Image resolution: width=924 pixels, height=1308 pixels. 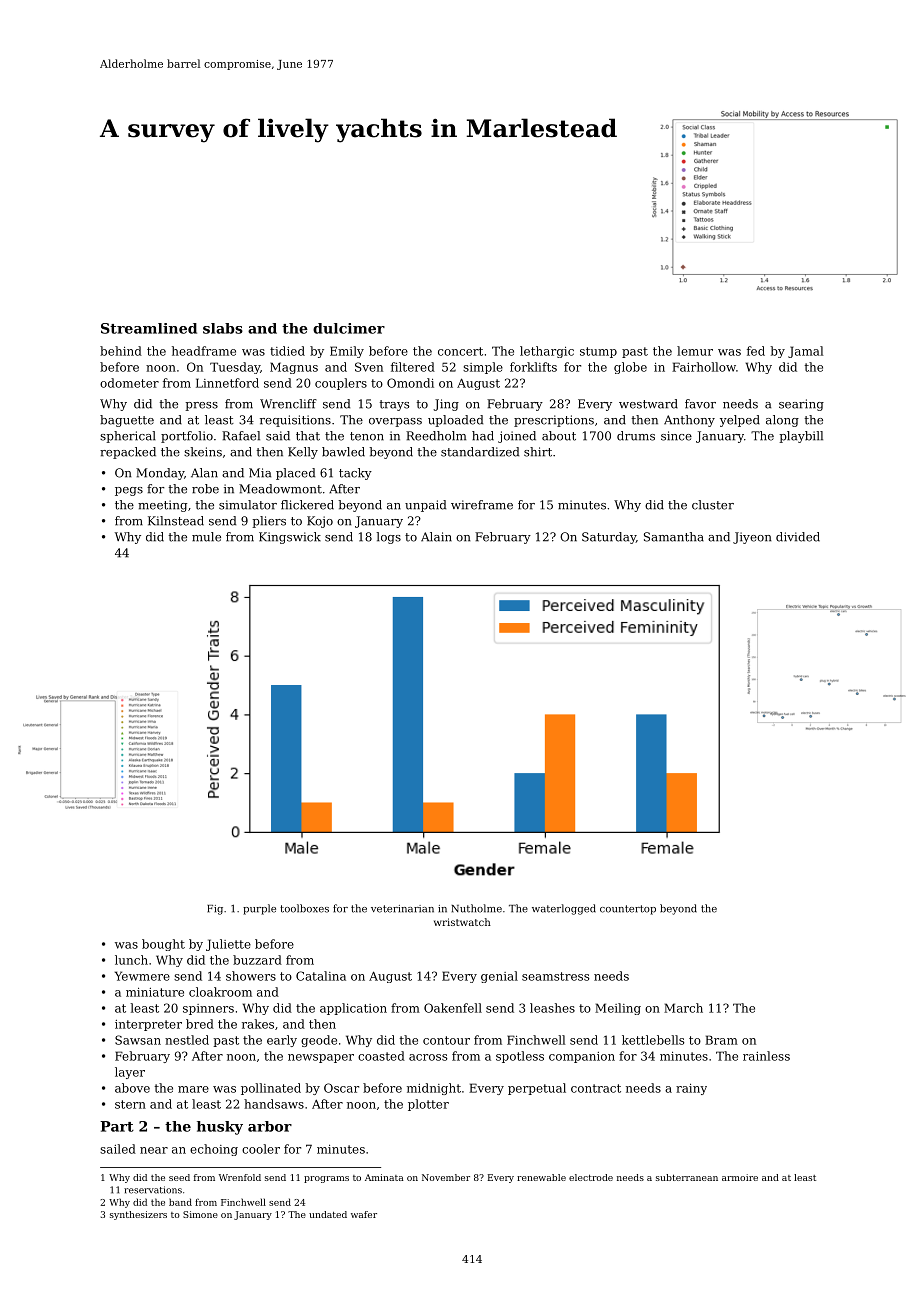 I want to click on veterinarian, so click(x=402, y=909).
